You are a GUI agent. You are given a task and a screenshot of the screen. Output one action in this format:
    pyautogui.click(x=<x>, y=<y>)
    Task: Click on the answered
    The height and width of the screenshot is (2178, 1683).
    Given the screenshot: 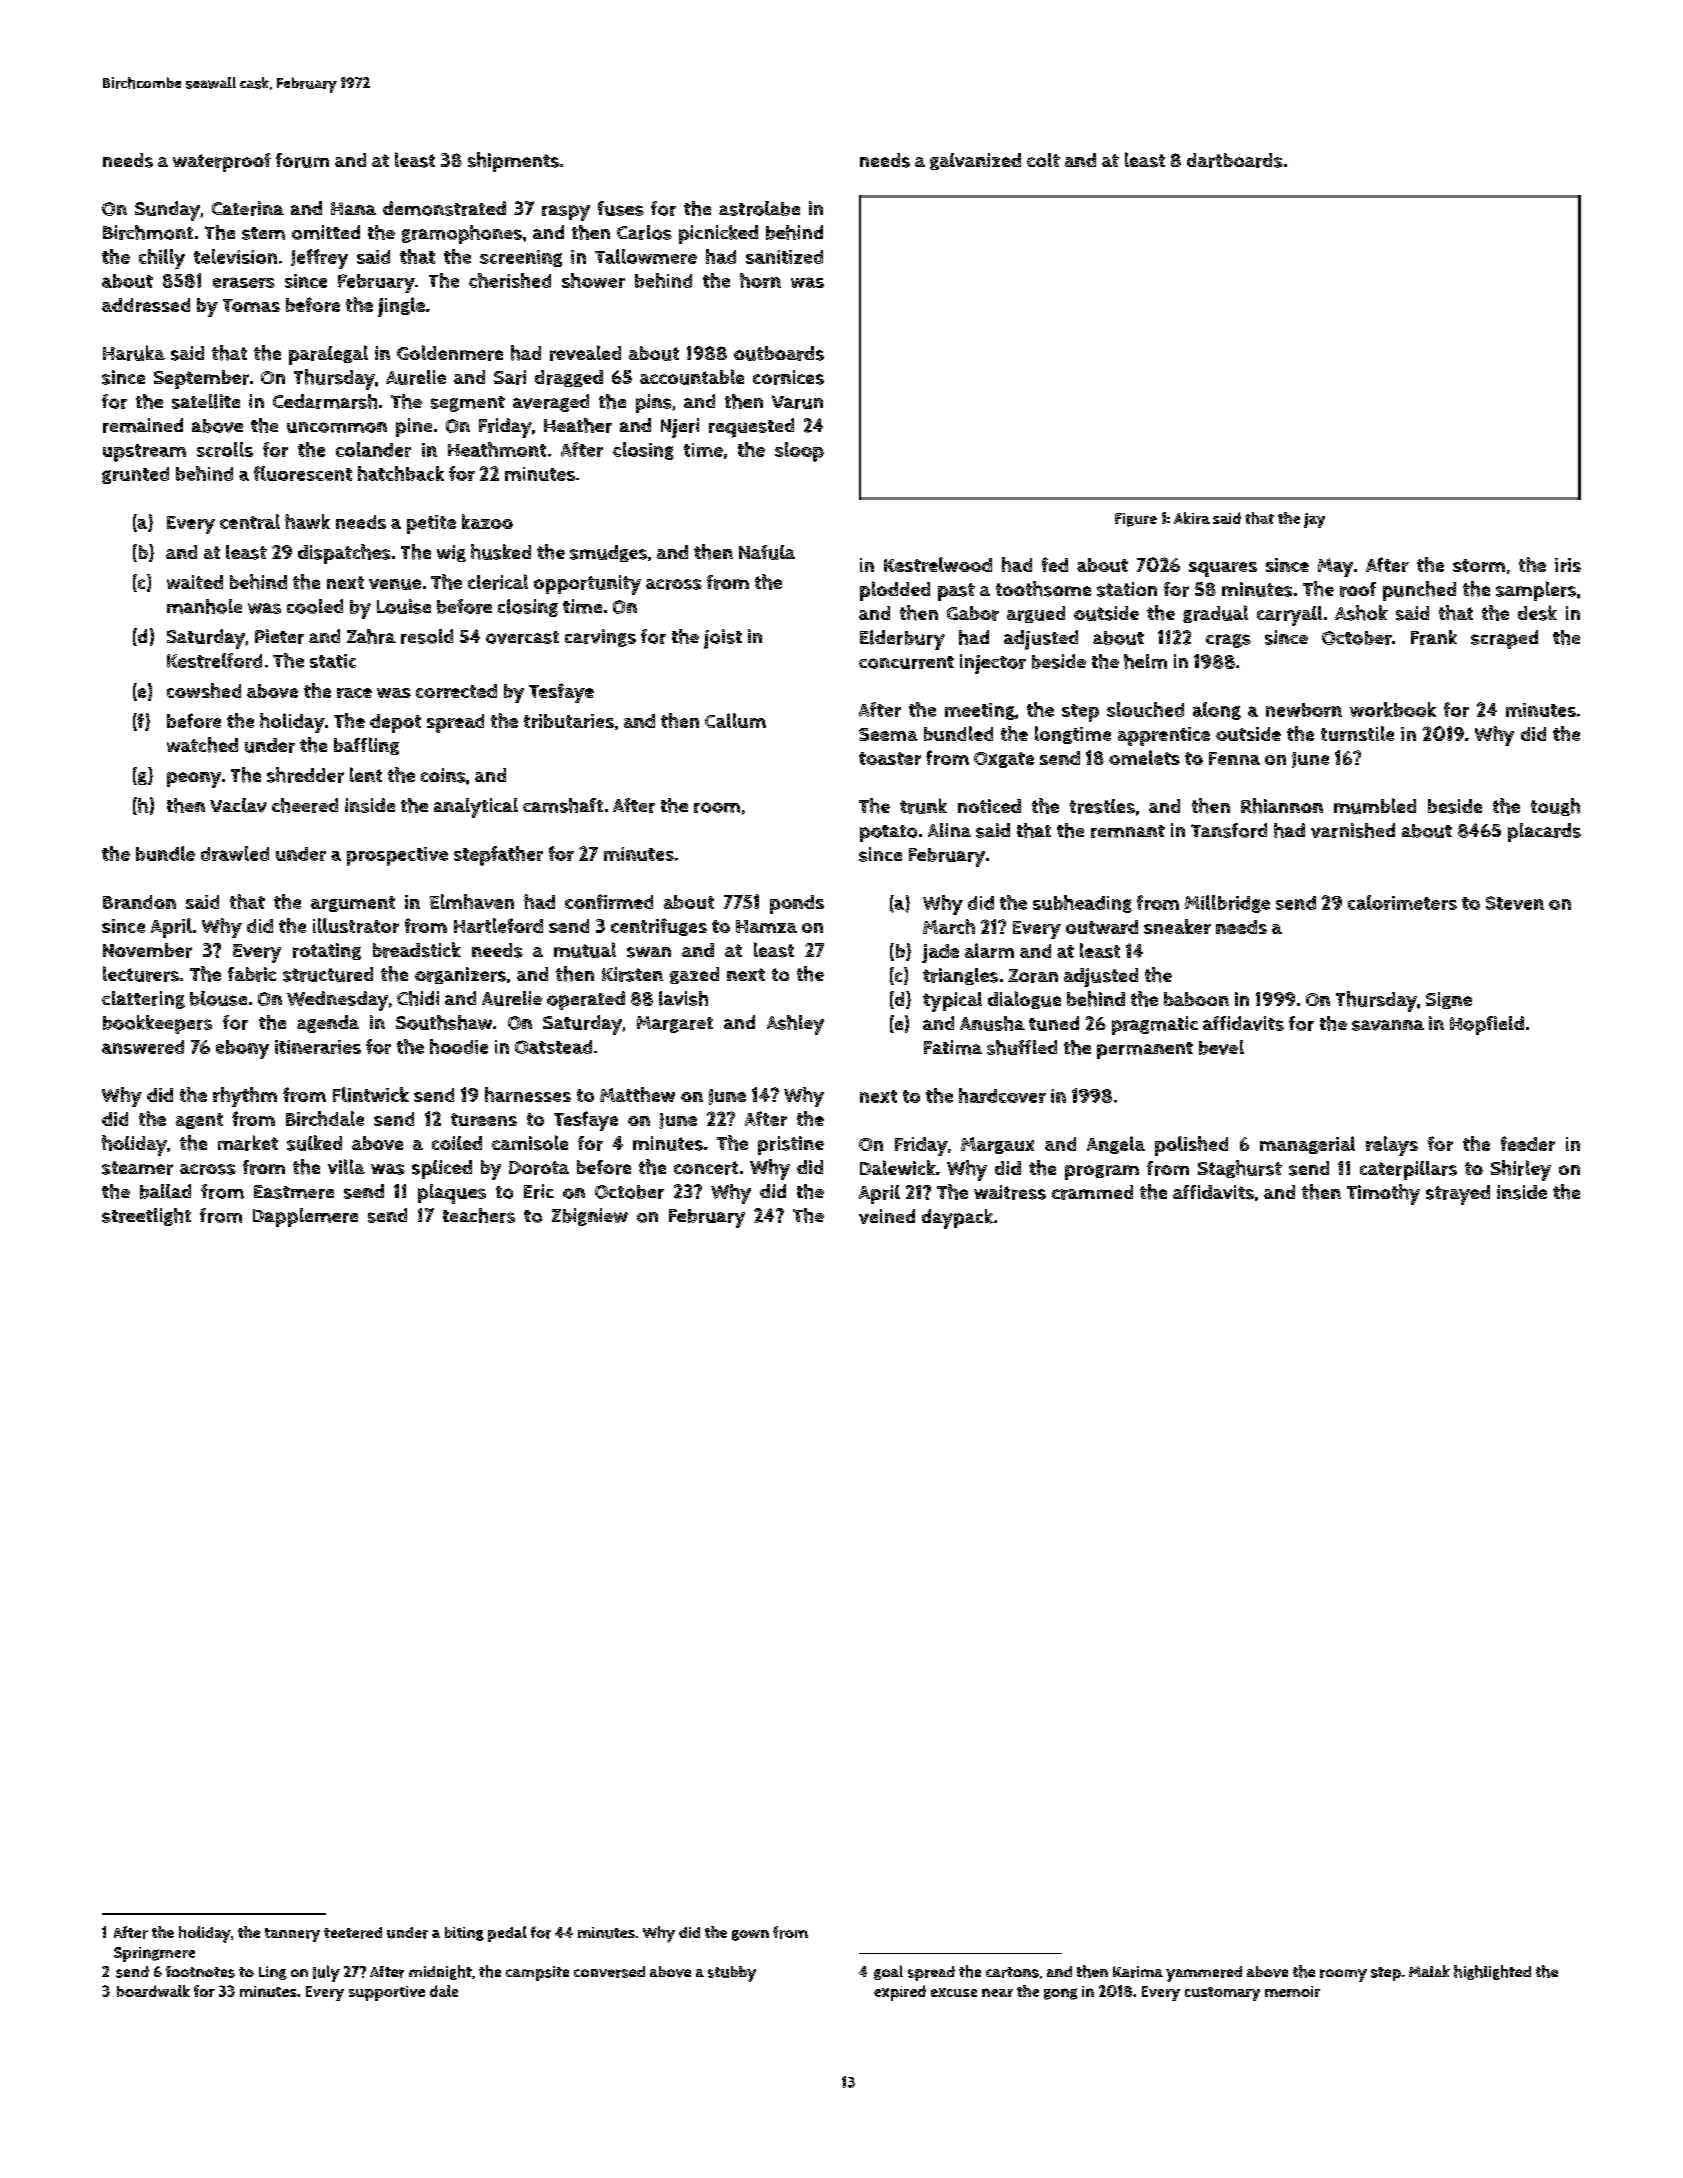 What is the action you would take?
    pyautogui.click(x=143, y=1047)
